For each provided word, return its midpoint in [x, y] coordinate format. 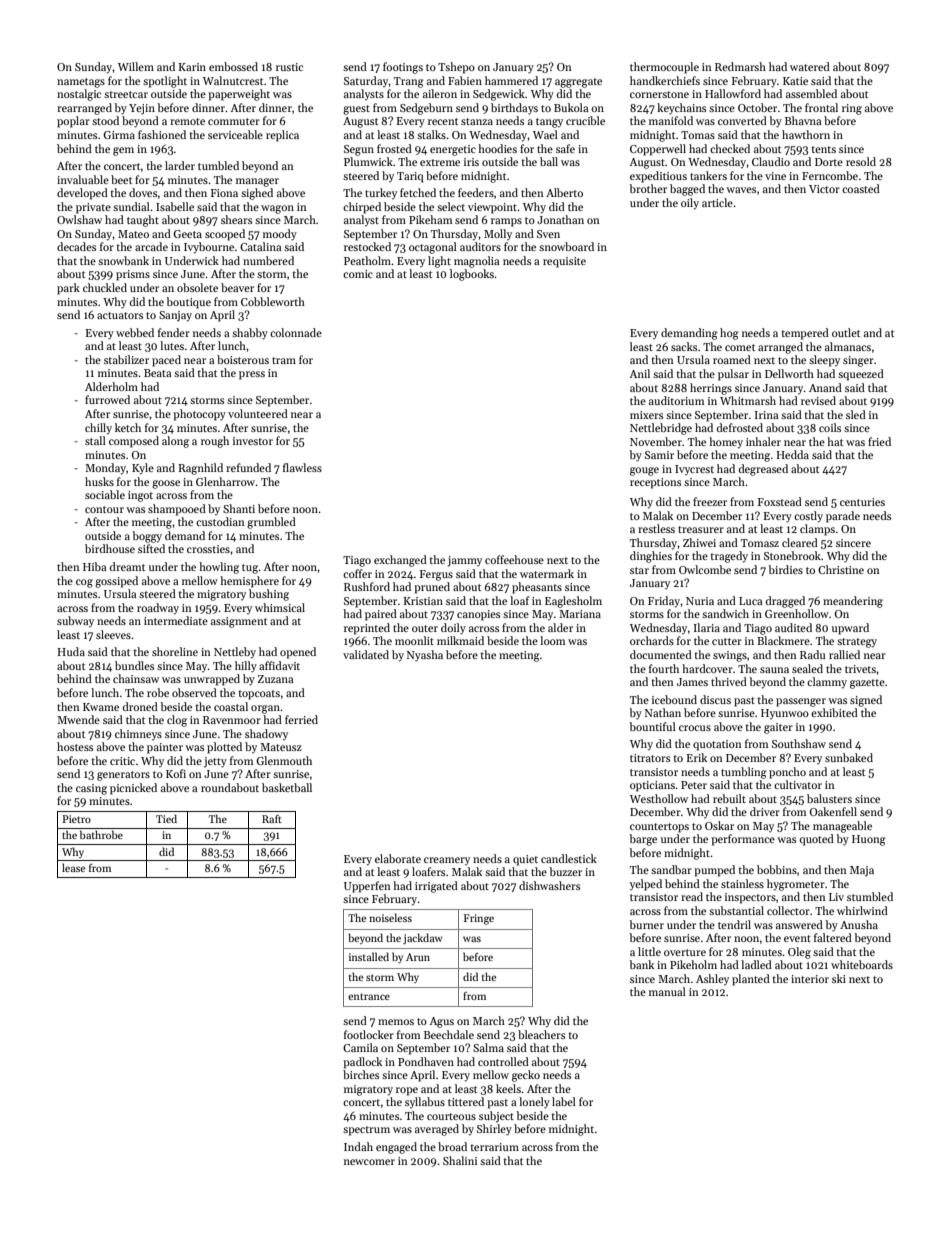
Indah [358, 1146]
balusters [829, 798]
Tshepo [456, 68]
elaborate [398, 858]
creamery [447, 861]
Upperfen [367, 887]
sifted [151, 548]
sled [856, 414]
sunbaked [849, 757]
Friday [664, 602]
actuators [120, 315]
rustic [289, 67]
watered [810, 66]
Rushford [367, 586]
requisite [564, 262]
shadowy [266, 734]
